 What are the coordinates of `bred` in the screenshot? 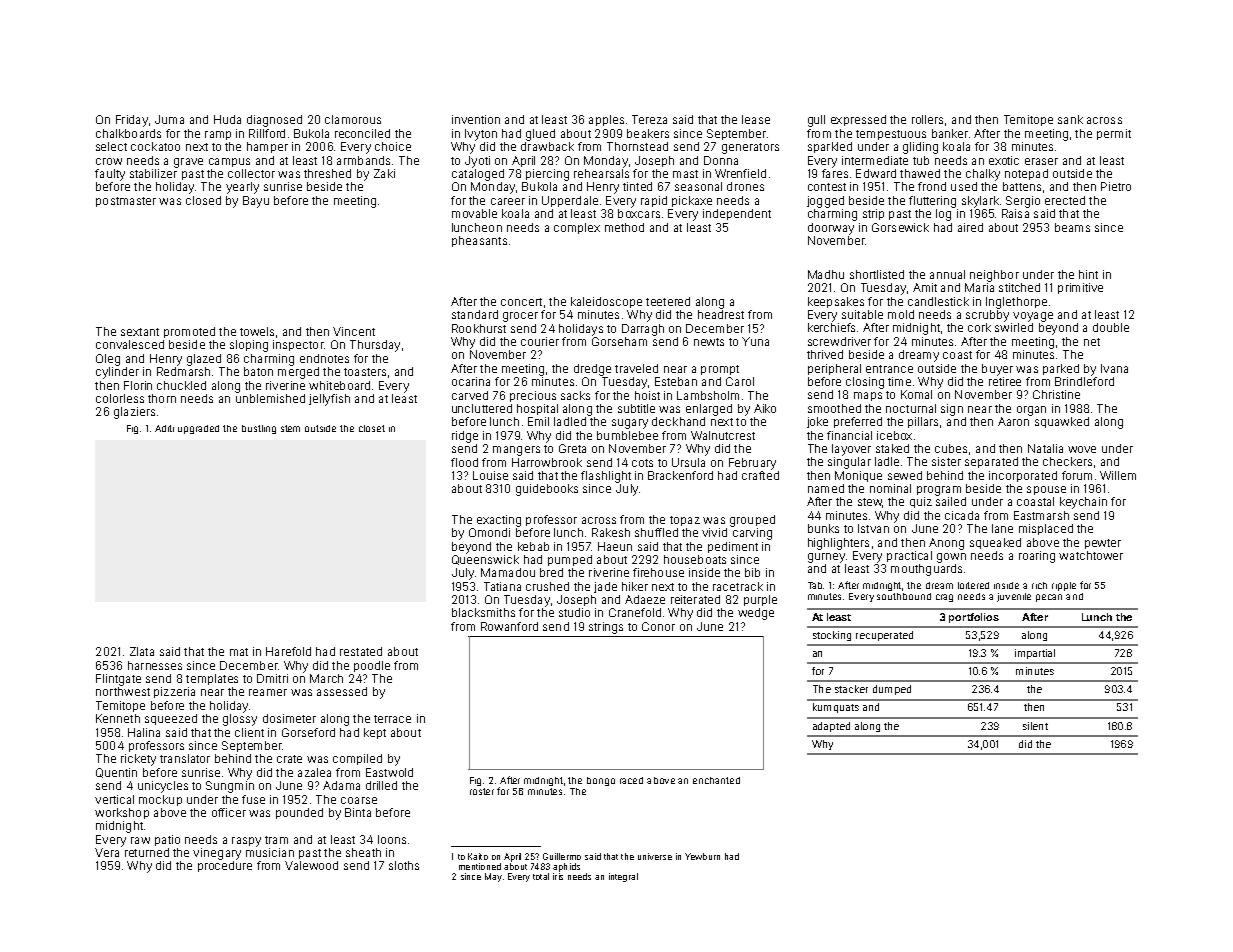 It's located at (551, 572).
